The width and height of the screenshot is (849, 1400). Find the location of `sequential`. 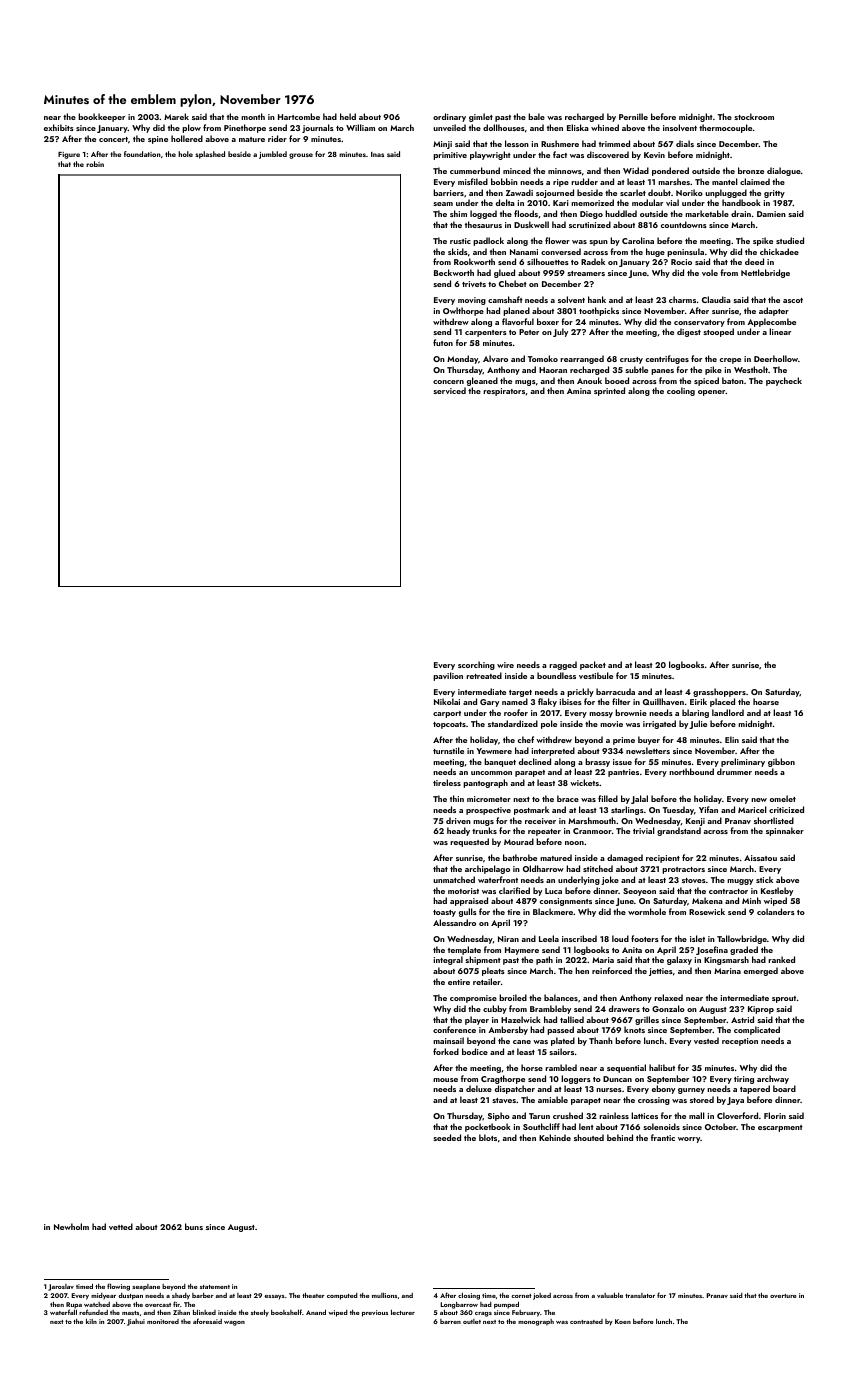

sequential is located at coordinates (626, 1068).
